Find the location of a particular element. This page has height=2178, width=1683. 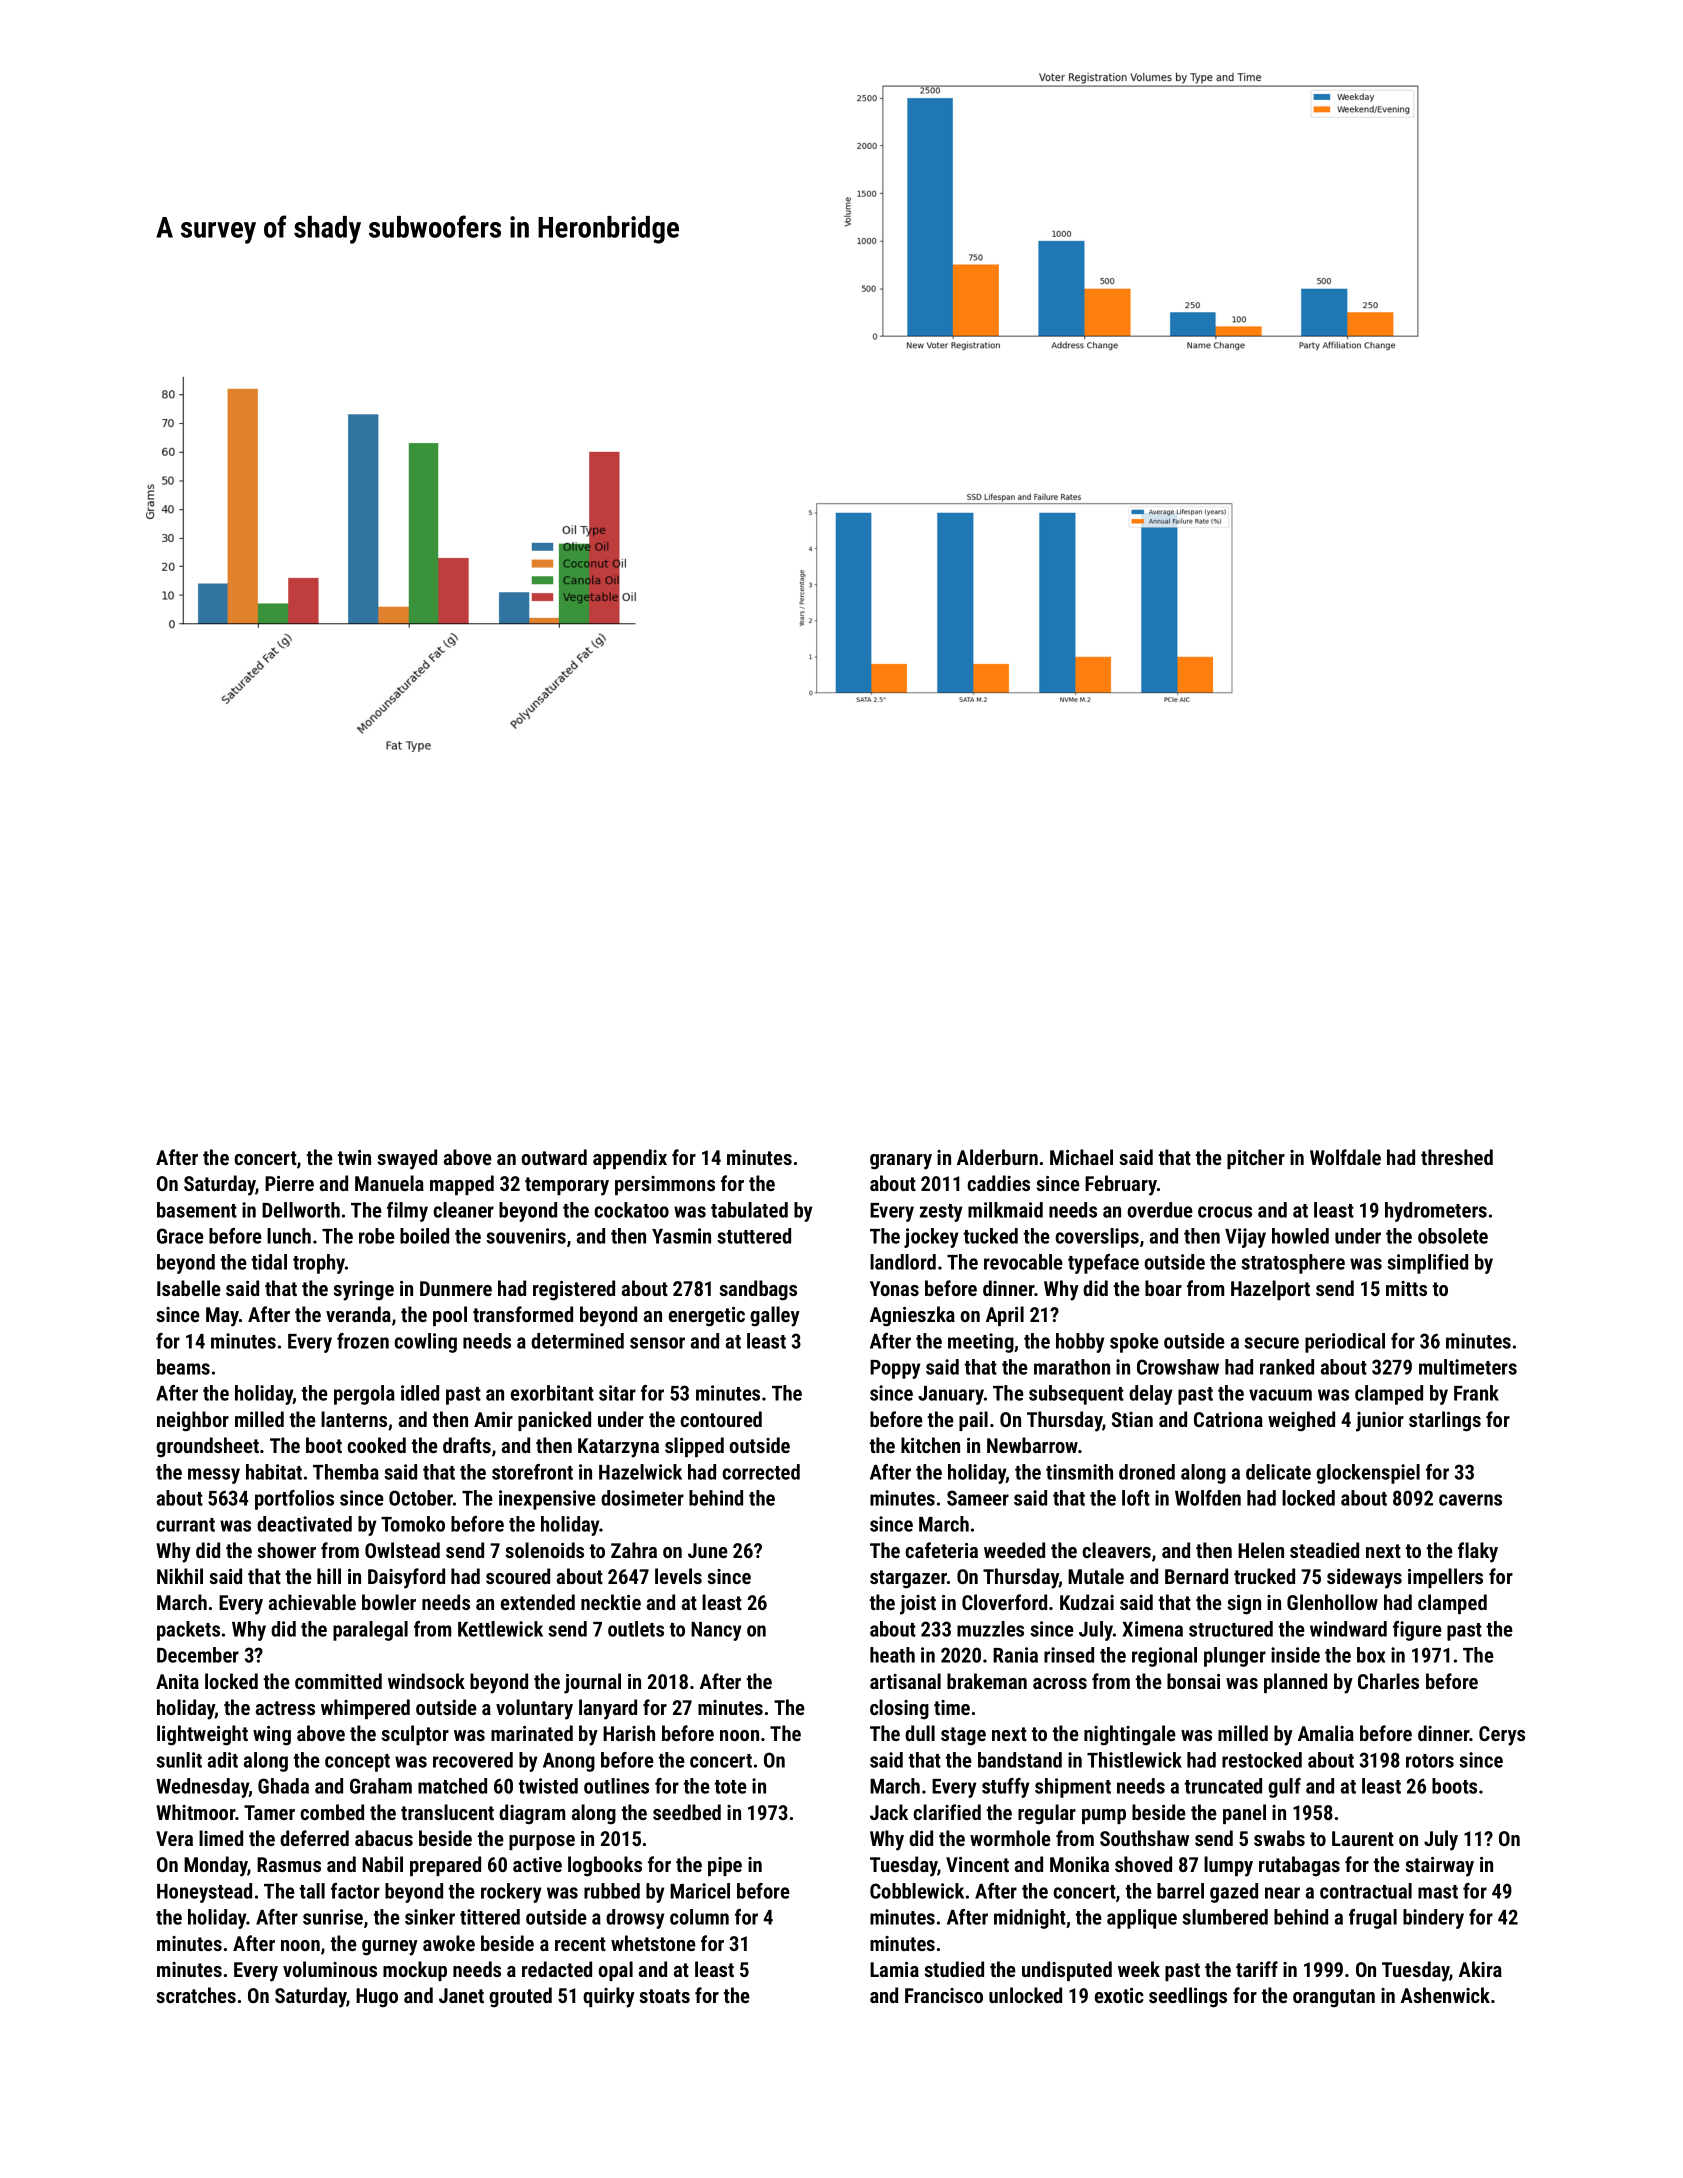

levels is located at coordinates (678, 1576).
